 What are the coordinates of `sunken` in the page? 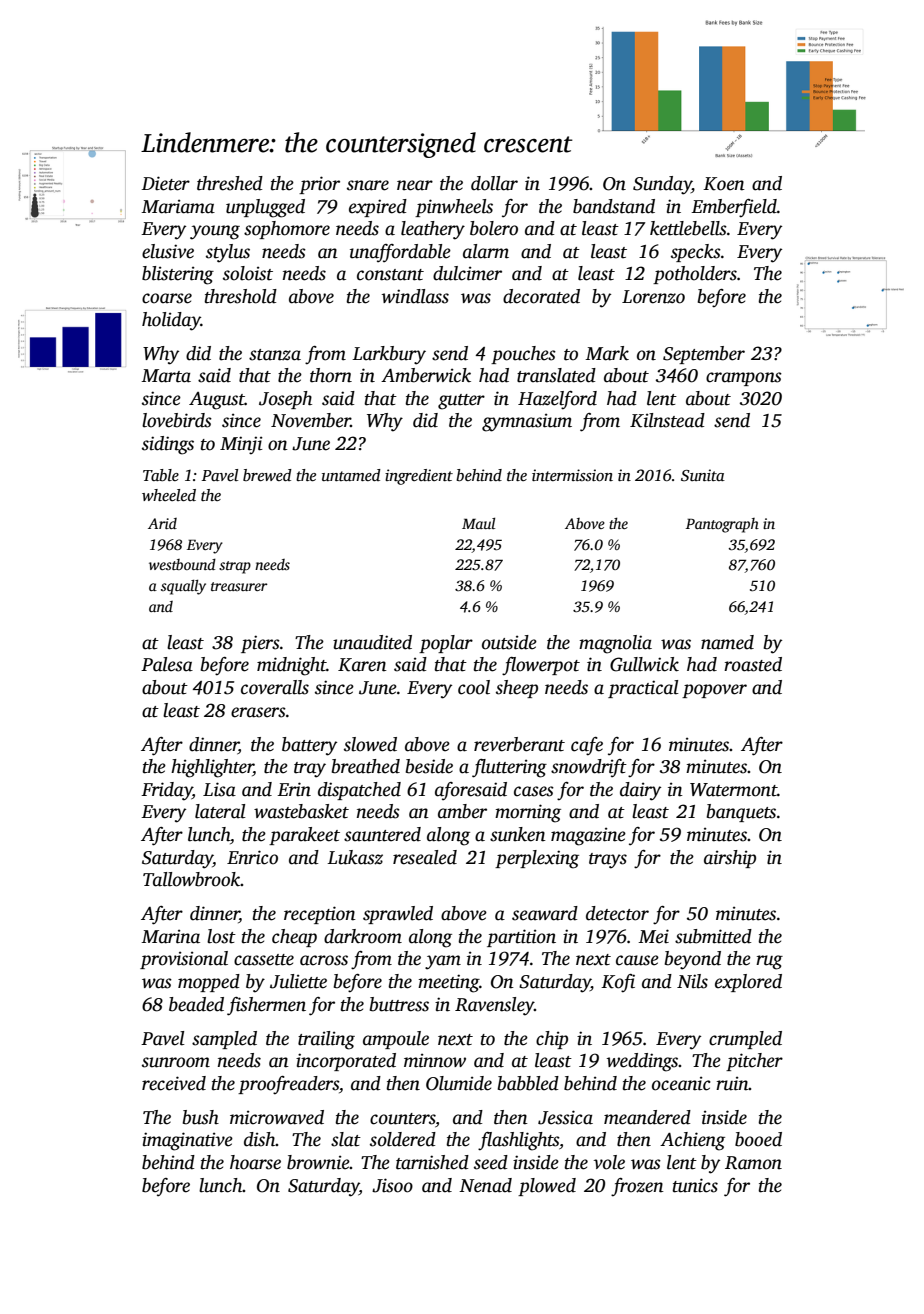 It's located at (518, 834).
